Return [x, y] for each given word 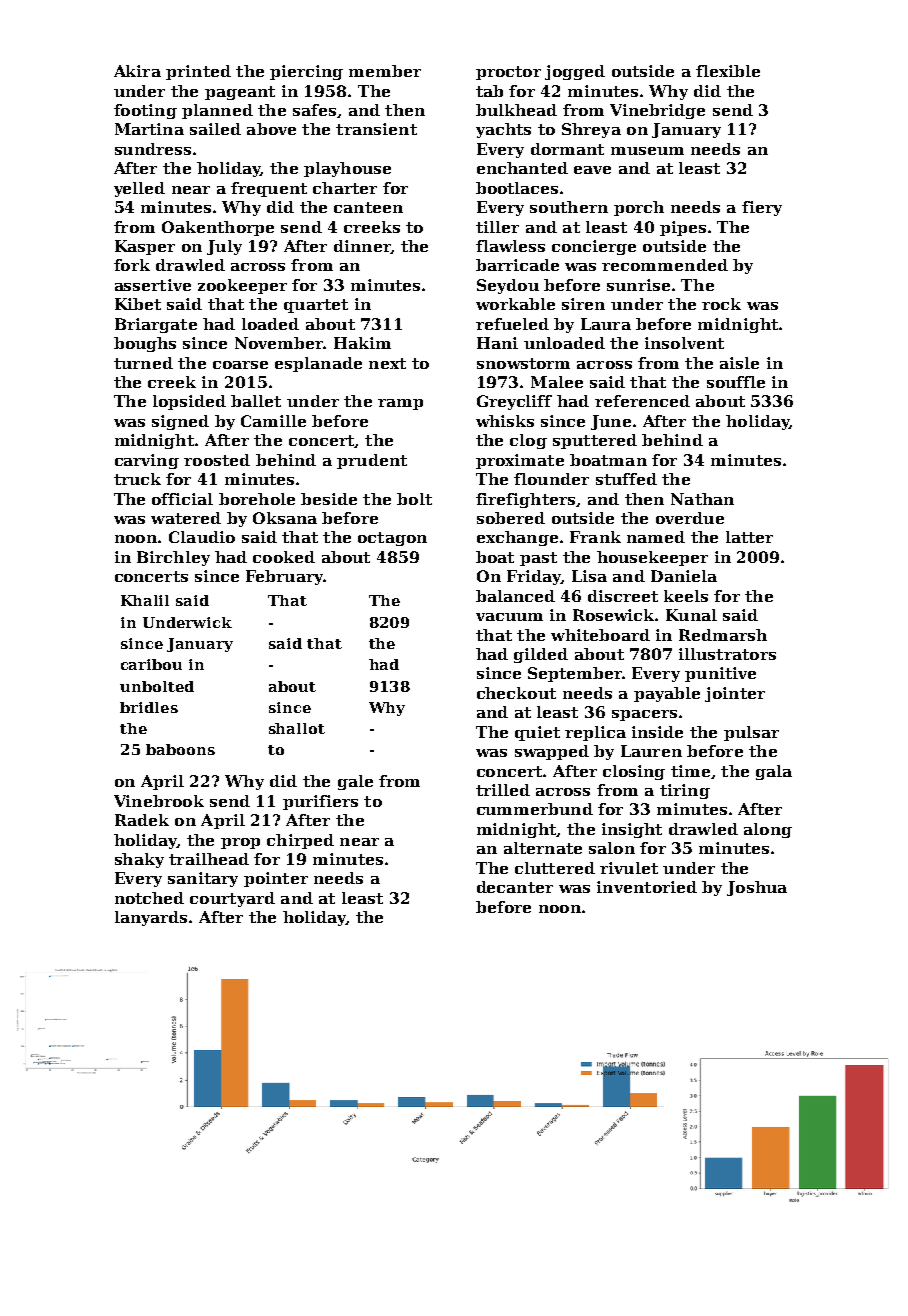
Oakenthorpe [218, 228]
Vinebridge [657, 111]
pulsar [751, 733]
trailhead [209, 859]
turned [143, 363]
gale [355, 782]
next [387, 363]
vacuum [509, 617]
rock [721, 304]
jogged [575, 72]
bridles [149, 707]
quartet [316, 306]
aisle [739, 363]
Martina [149, 129]
